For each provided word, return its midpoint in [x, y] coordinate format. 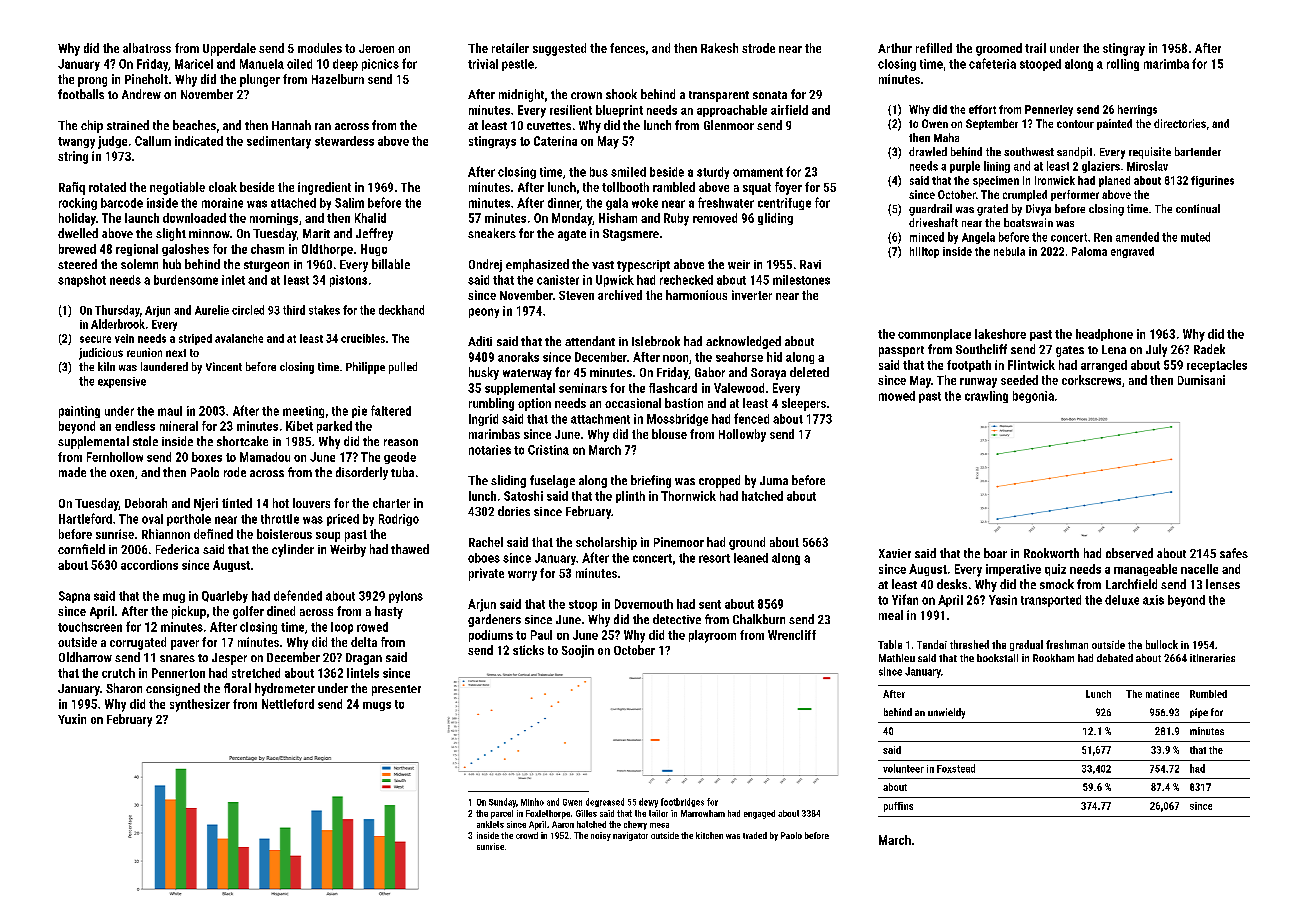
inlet [233, 280]
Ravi [810, 264]
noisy [601, 836]
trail [1035, 48]
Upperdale [229, 49]
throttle [280, 519]
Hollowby [742, 435]
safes [1234, 553]
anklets [490, 824]
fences [627, 48]
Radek [1209, 349]
